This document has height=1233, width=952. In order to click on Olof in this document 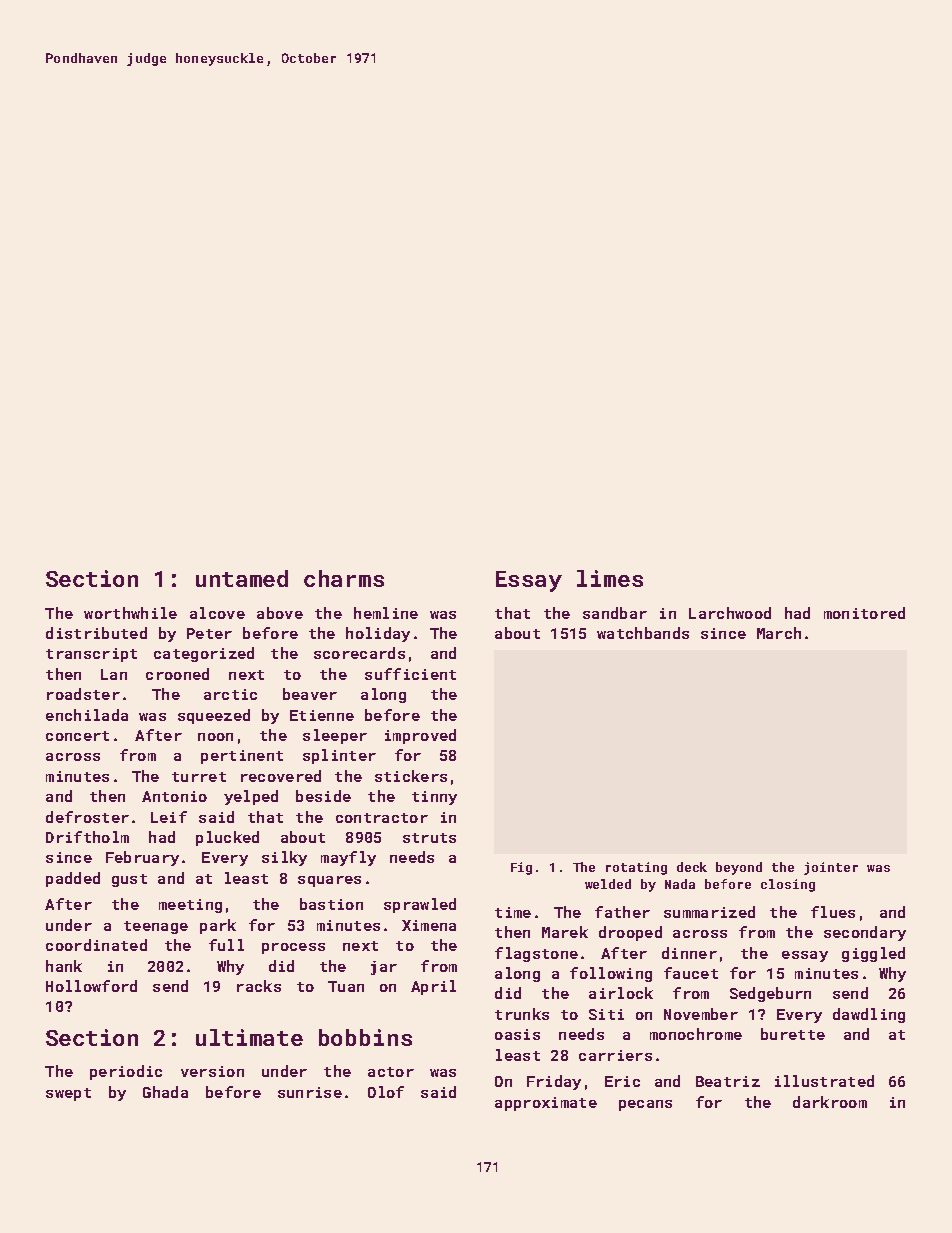, I will do `click(386, 1092)`.
